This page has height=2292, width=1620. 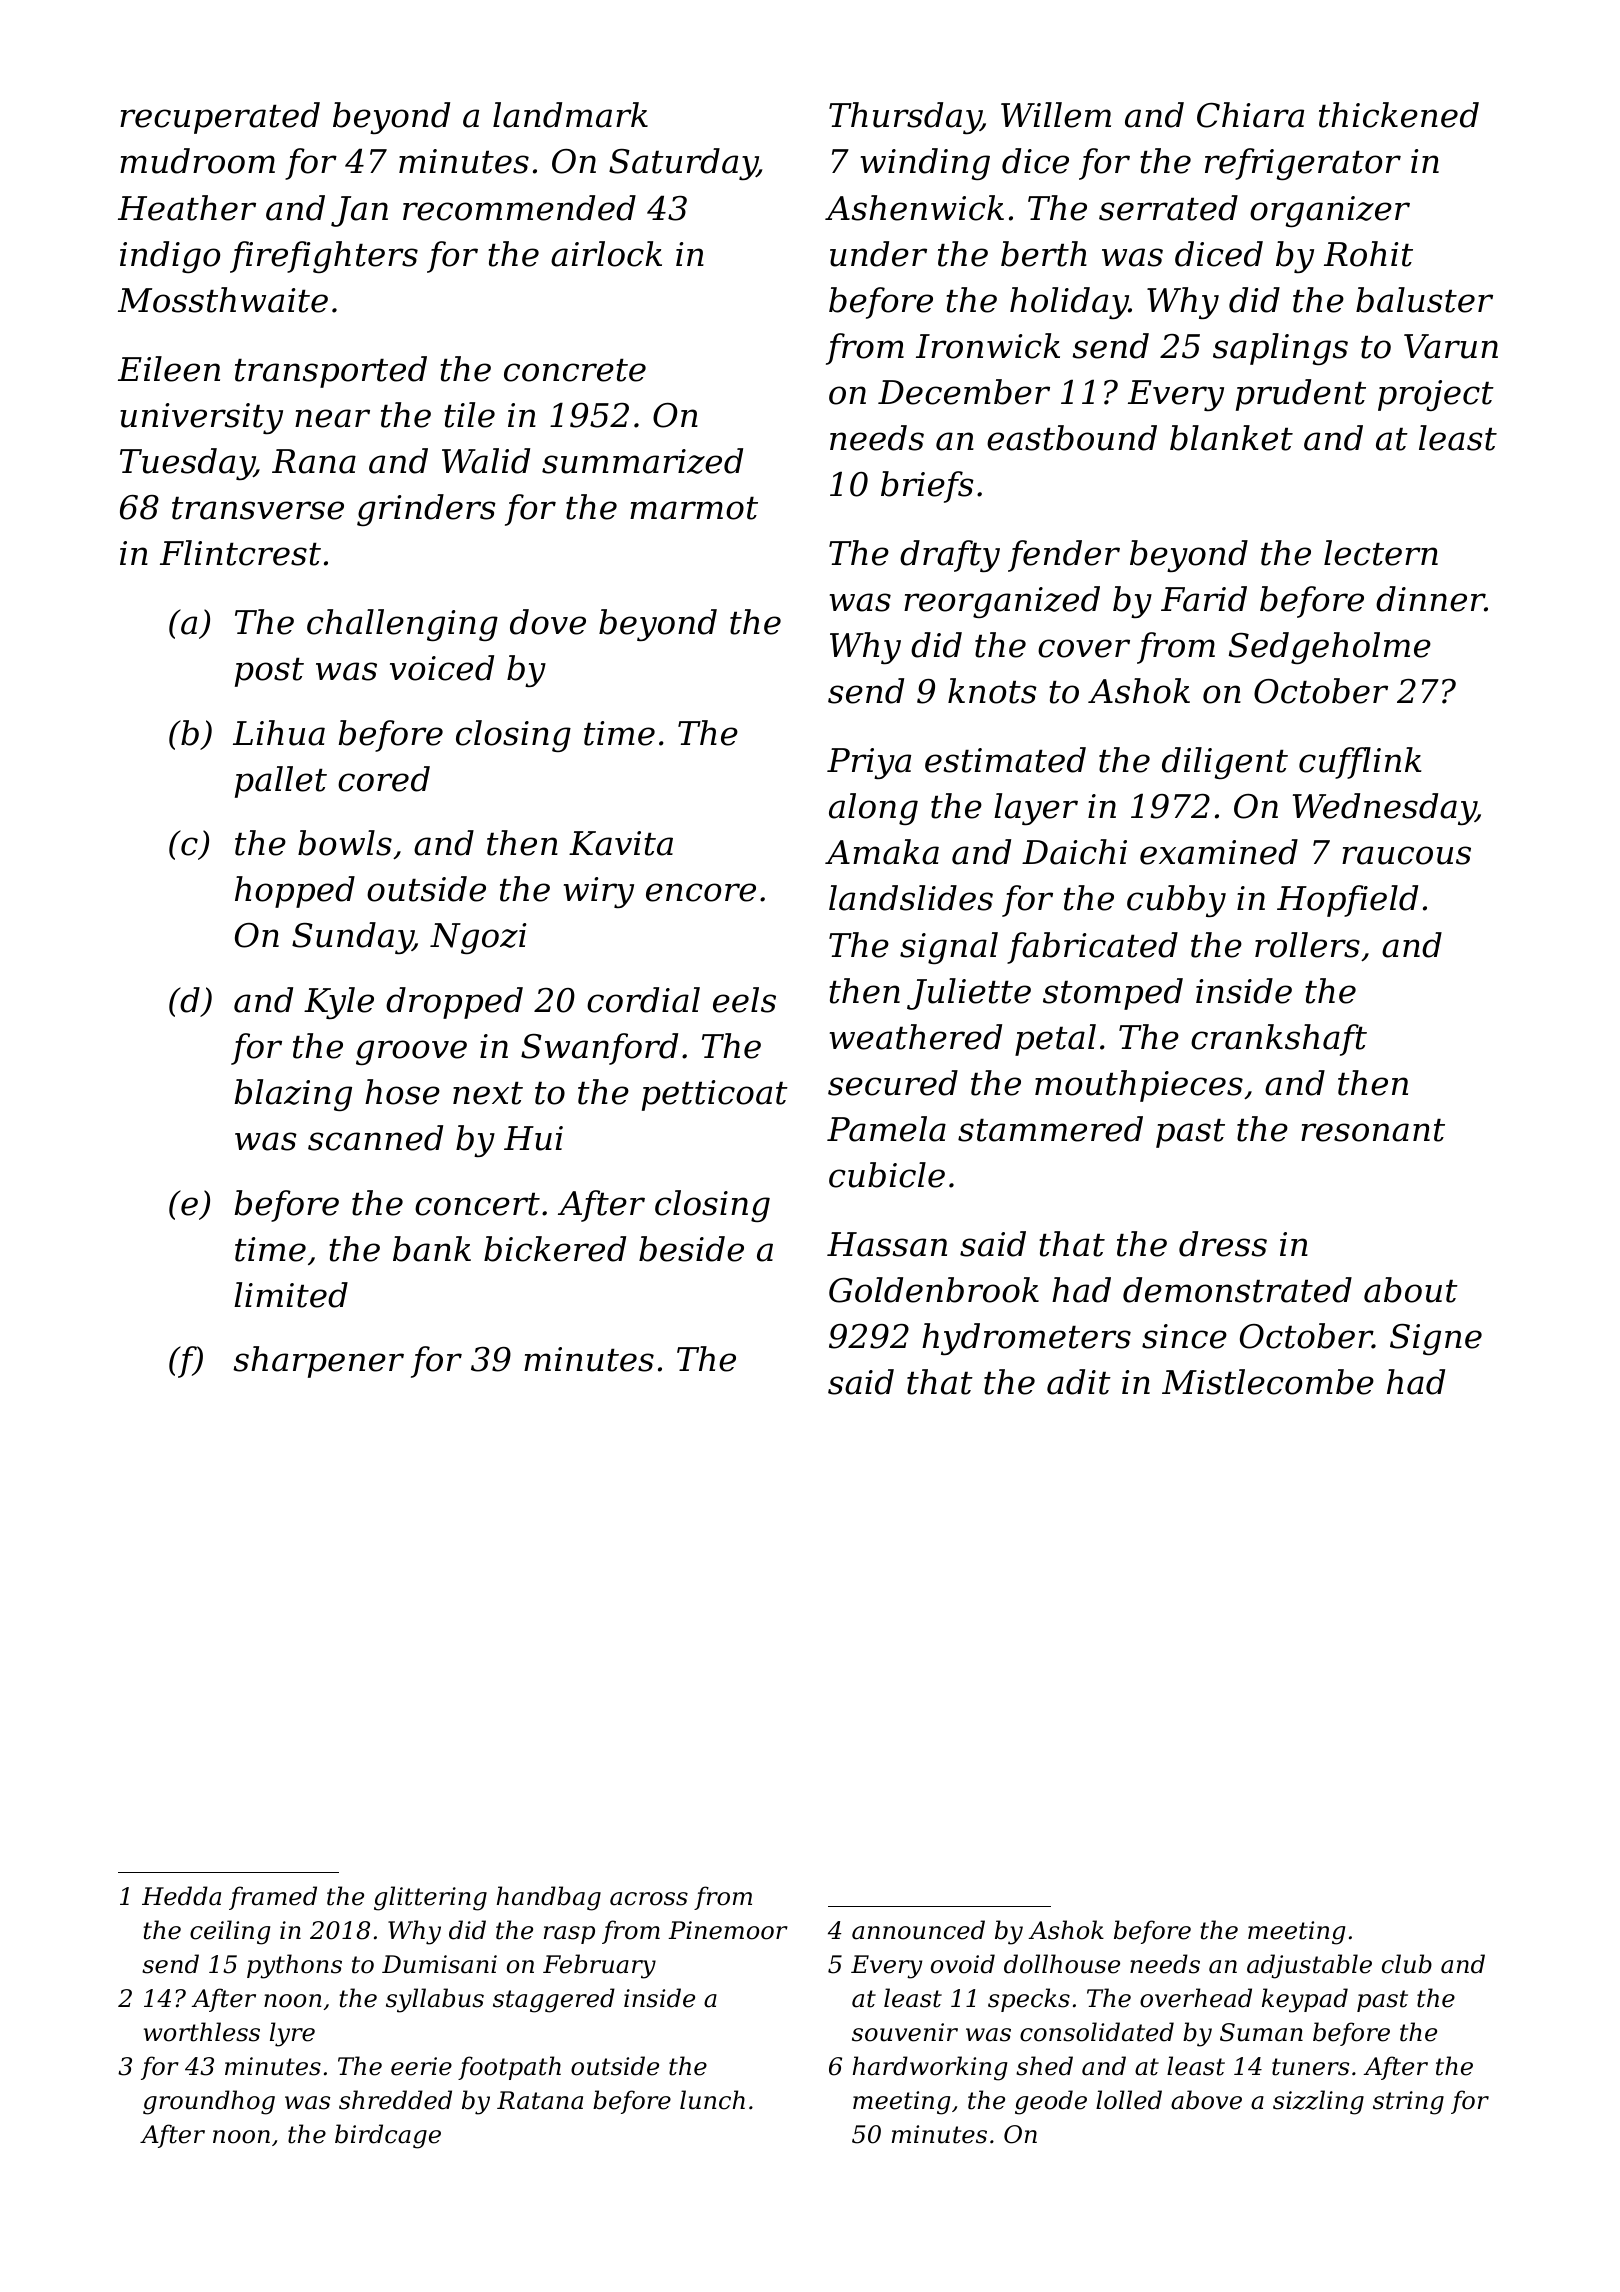 I want to click on Thursday, so click(x=905, y=118).
